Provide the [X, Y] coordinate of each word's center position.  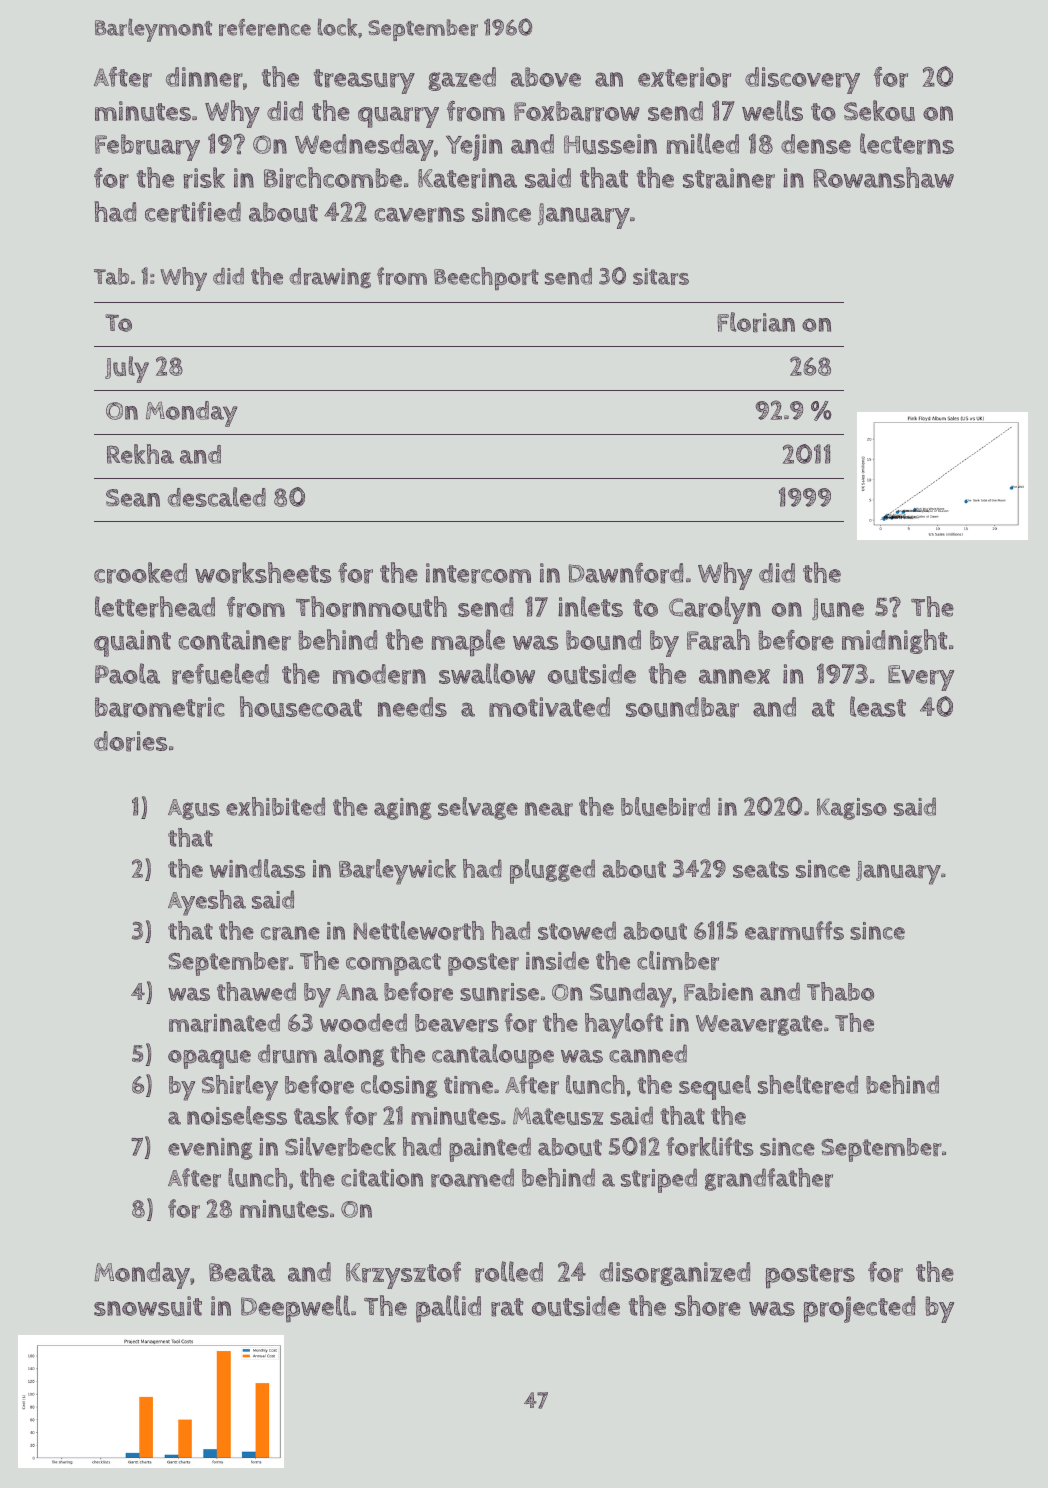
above [546, 77]
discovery [802, 80]
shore [708, 1306]
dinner [204, 77]
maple [468, 643]
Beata [242, 1272]
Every [921, 678]
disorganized [675, 1274]
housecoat [301, 706]
